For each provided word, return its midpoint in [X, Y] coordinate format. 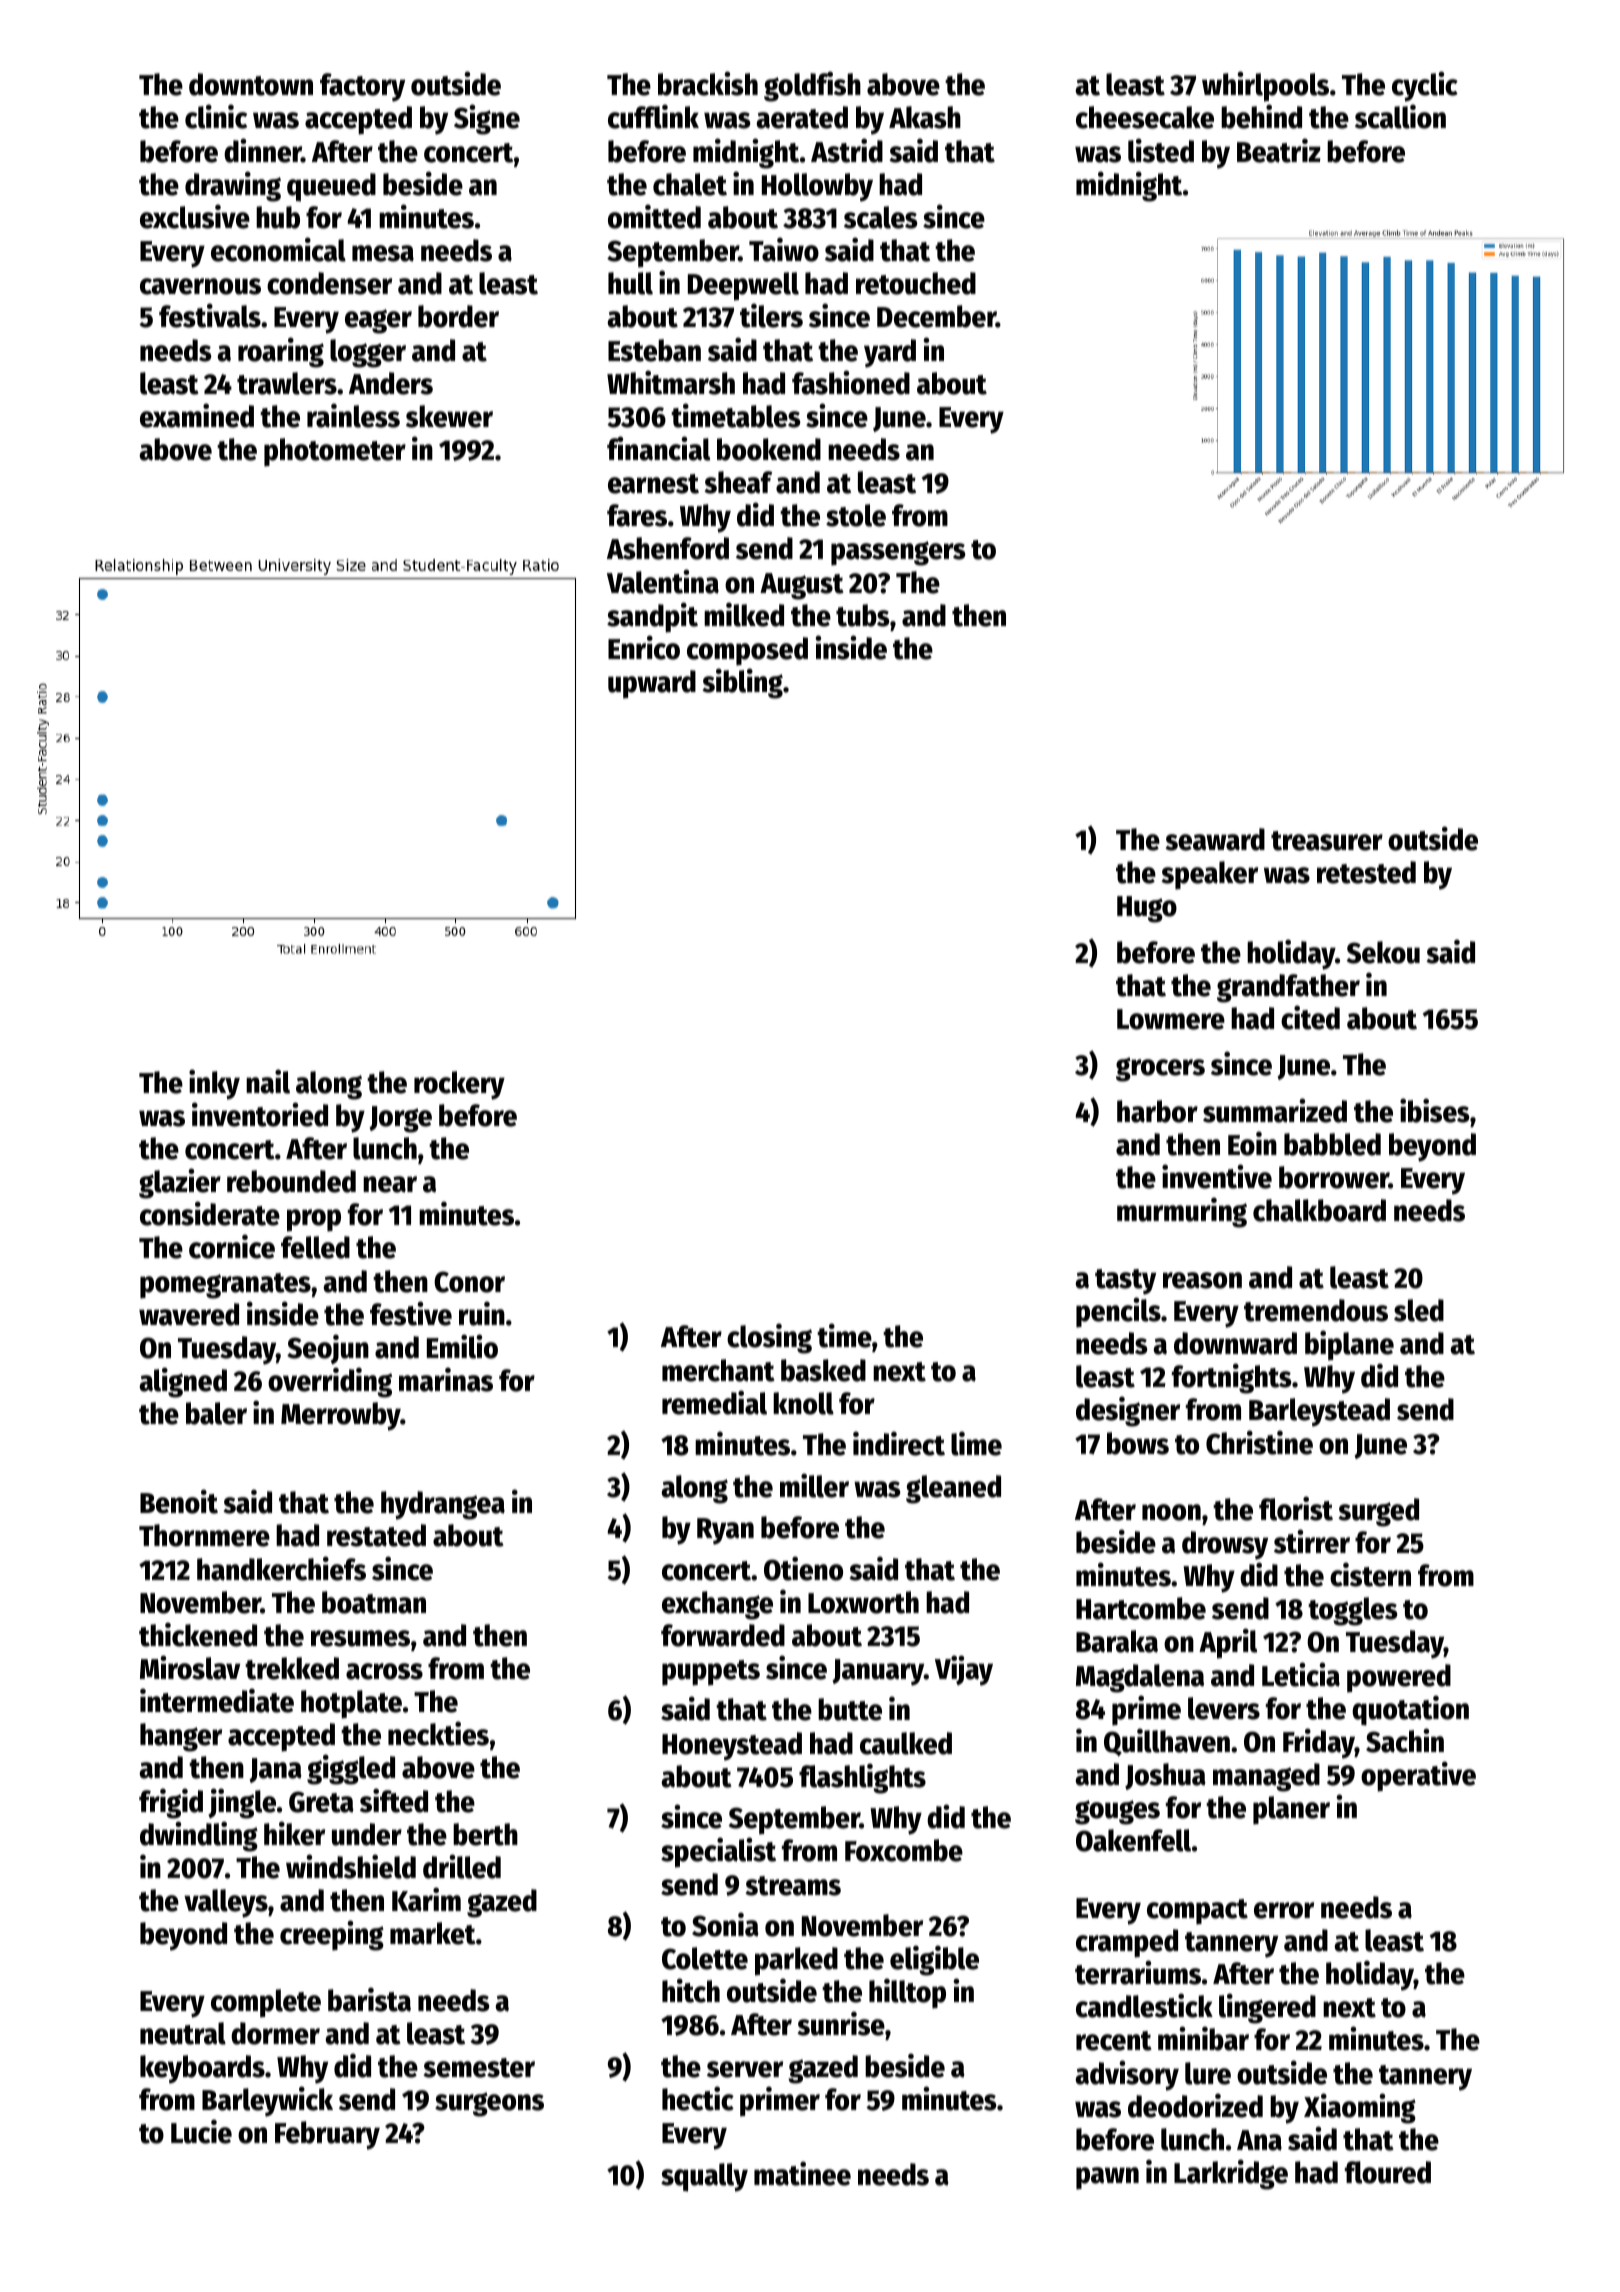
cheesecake [1145, 117]
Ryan [725, 1531]
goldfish [812, 86]
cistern [1370, 1574]
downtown [251, 84]
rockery [459, 1085]
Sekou [1383, 952]
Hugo [1147, 909]
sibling [742, 683]
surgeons [489, 2104]
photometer [335, 452]
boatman [374, 1602]
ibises [1435, 1110]
